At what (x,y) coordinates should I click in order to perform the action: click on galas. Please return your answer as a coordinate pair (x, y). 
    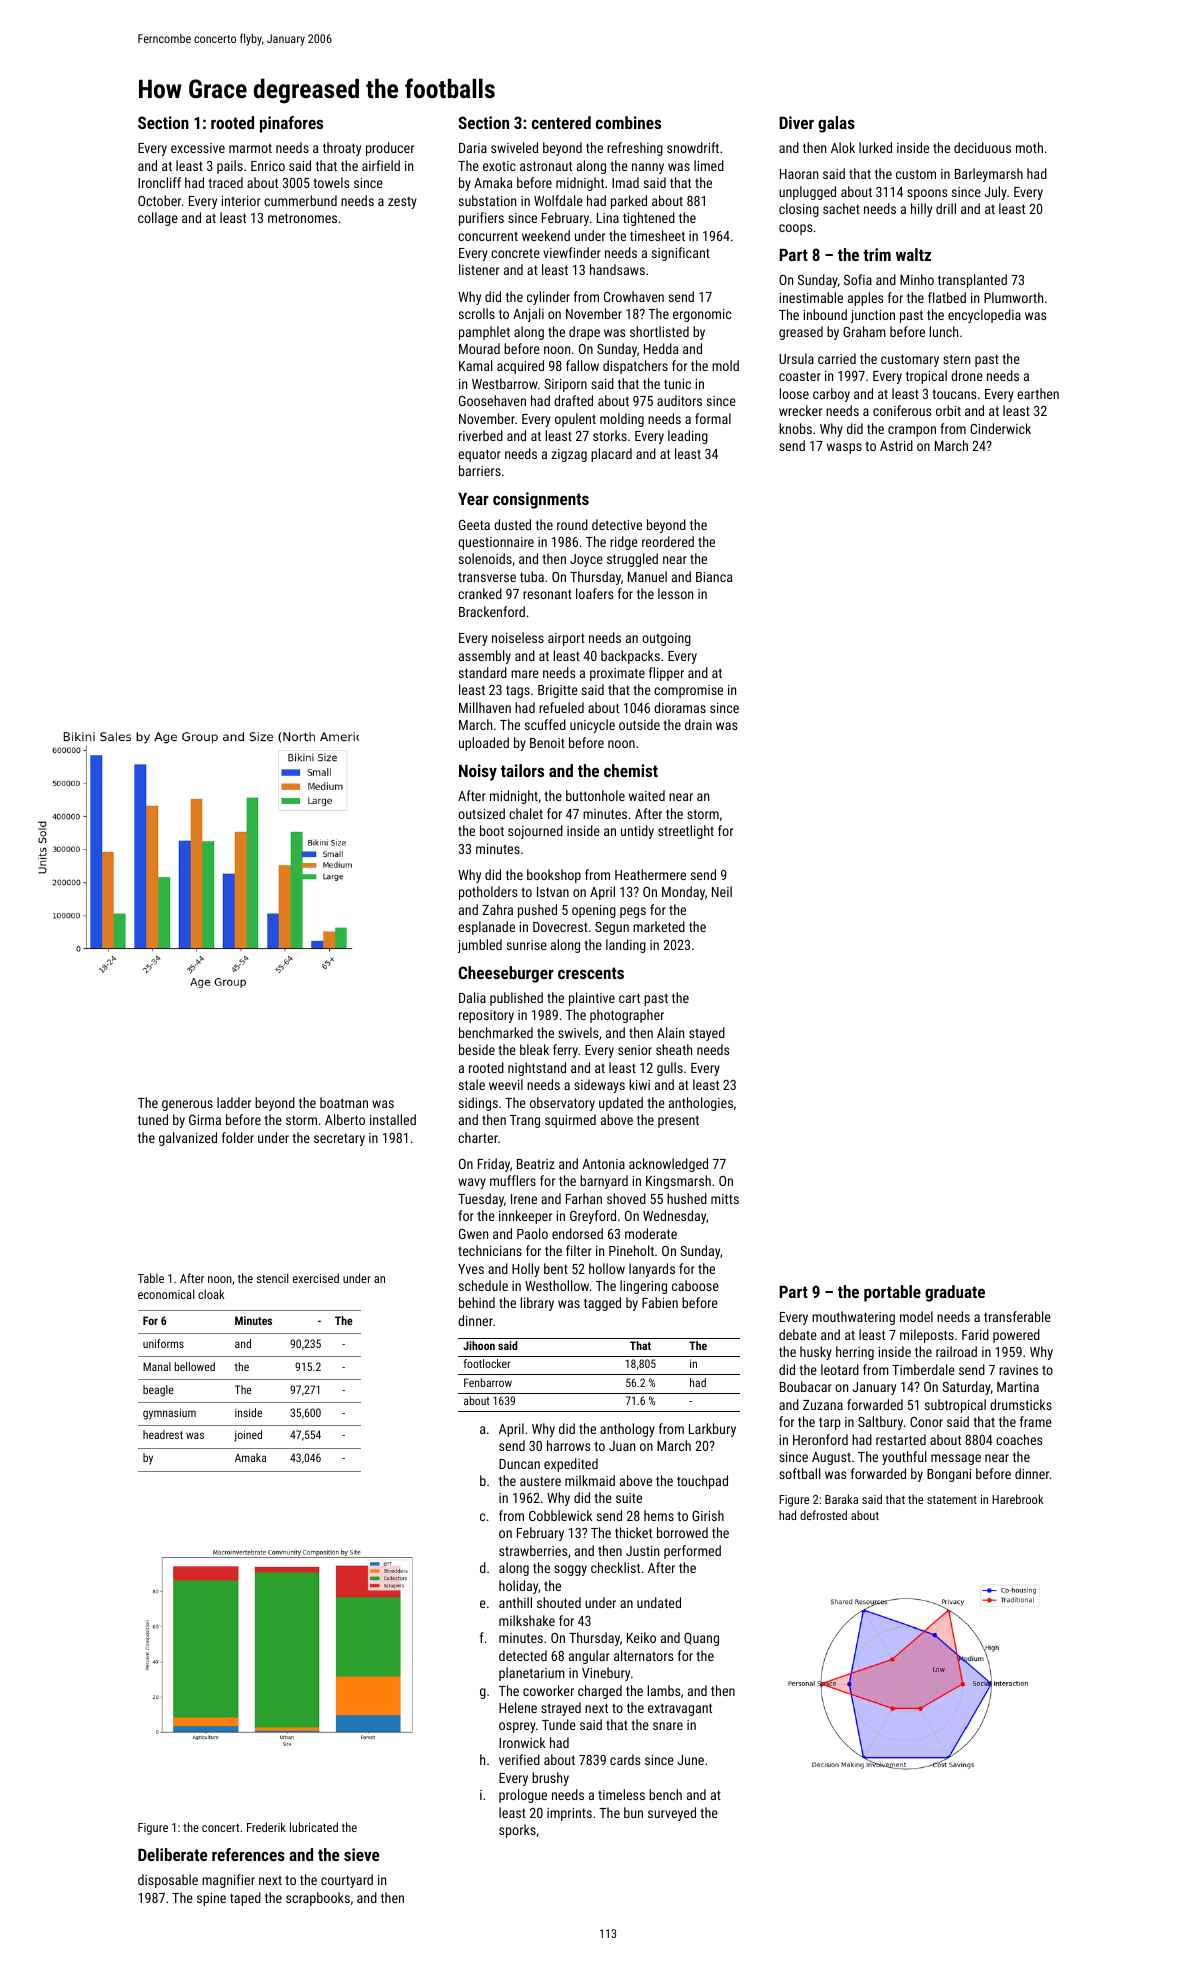
    Looking at the image, I should click on (836, 124).
